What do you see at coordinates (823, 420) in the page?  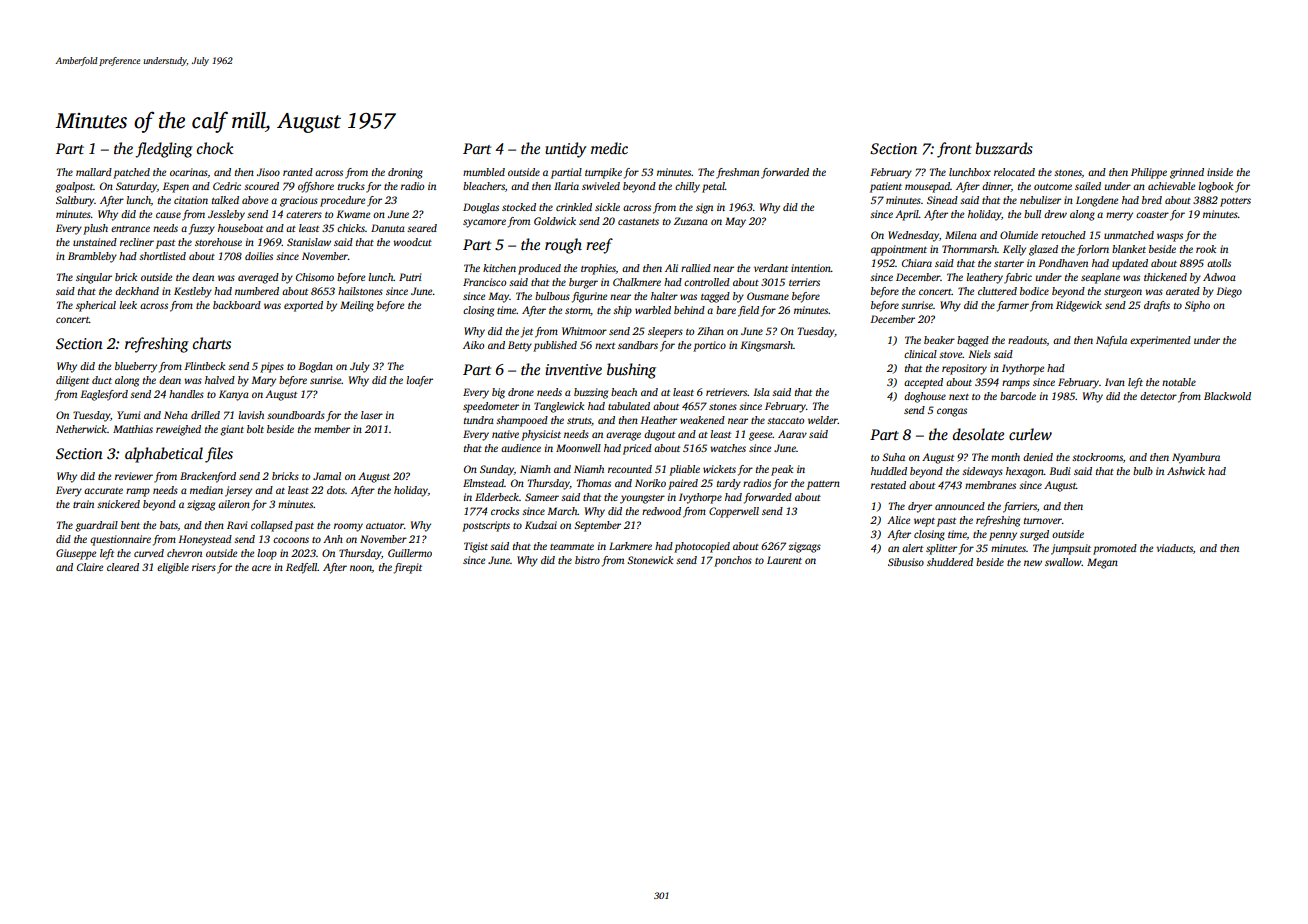 I see `welder` at bounding box center [823, 420].
